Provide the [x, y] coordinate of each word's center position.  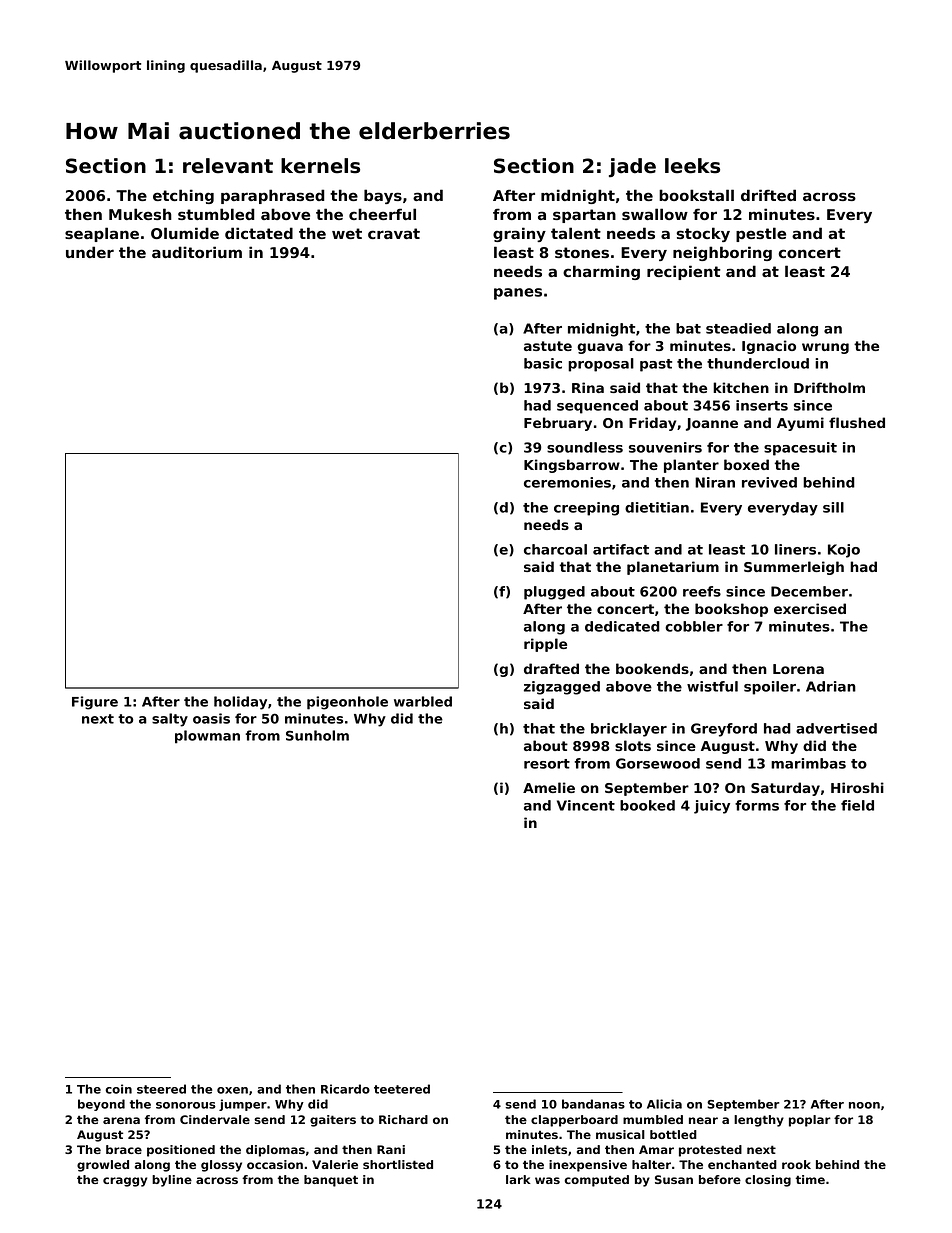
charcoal [555, 549]
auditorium [197, 252]
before [720, 1179]
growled [103, 1166]
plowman [207, 737]
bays [383, 196]
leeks [692, 166]
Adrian [831, 686]
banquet [331, 1181]
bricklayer [629, 730]
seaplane [102, 234]
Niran [715, 482]
